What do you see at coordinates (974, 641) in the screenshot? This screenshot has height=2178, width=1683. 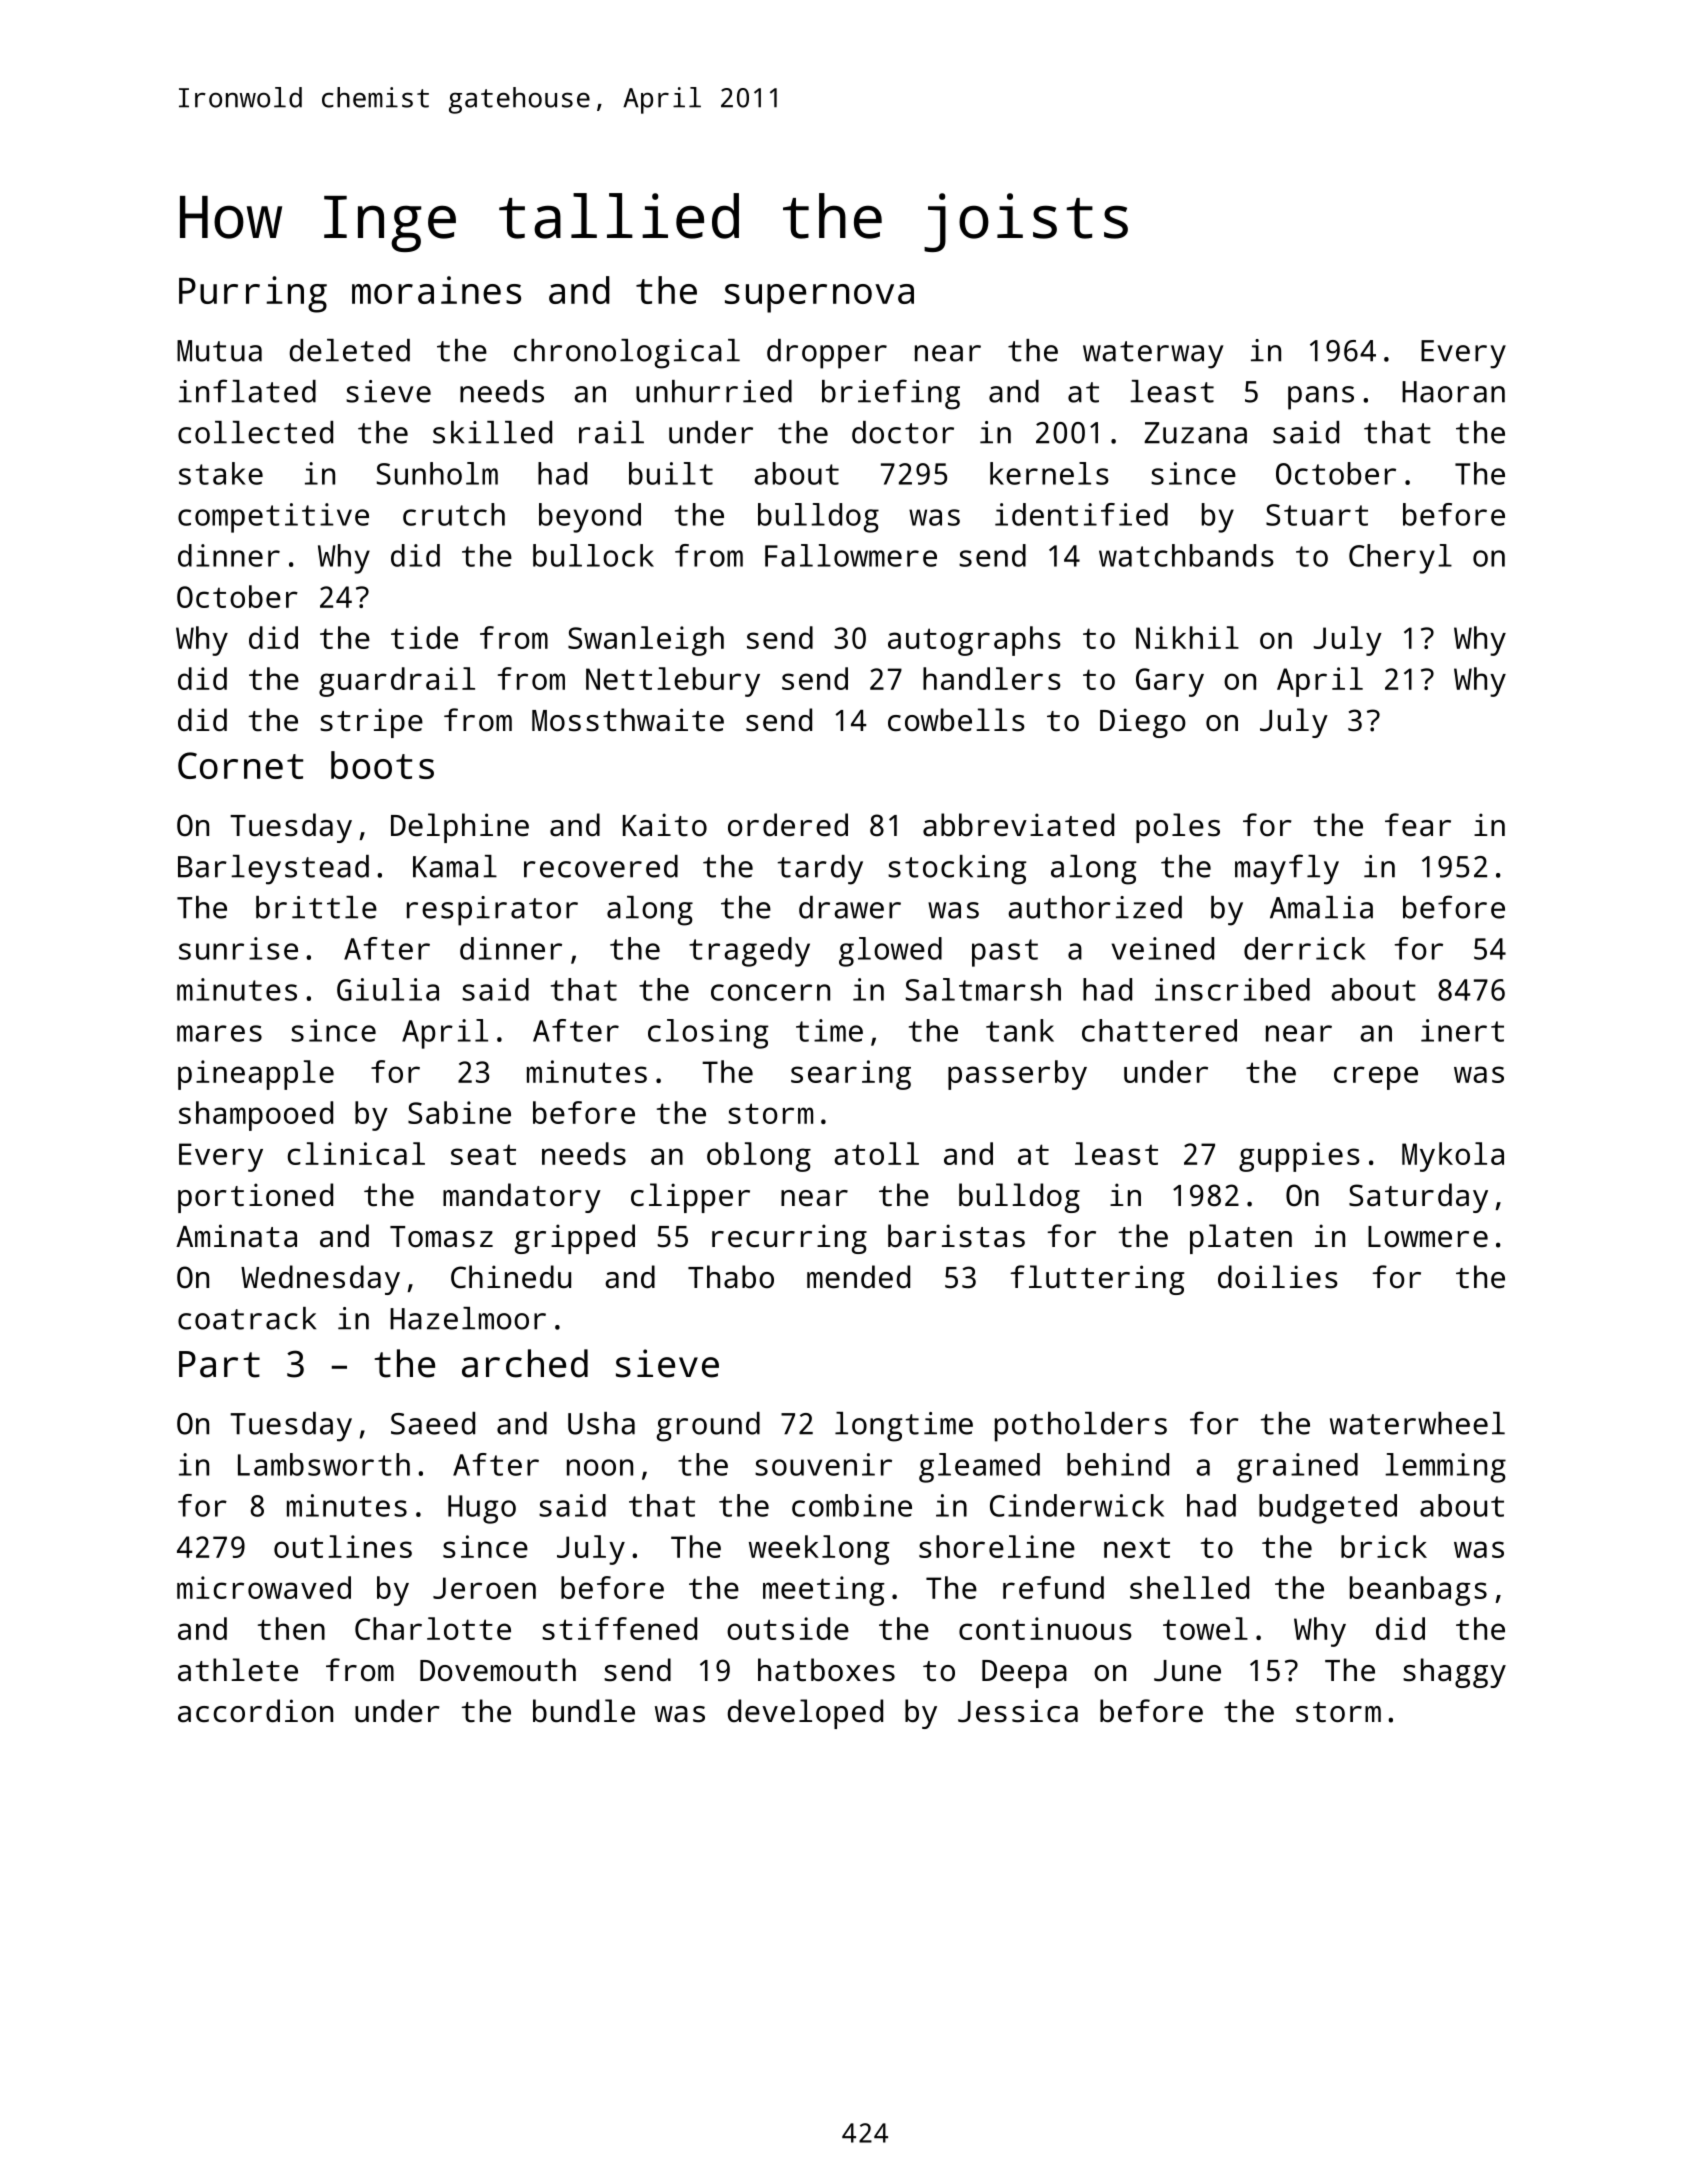 I see `autographs` at bounding box center [974, 641].
